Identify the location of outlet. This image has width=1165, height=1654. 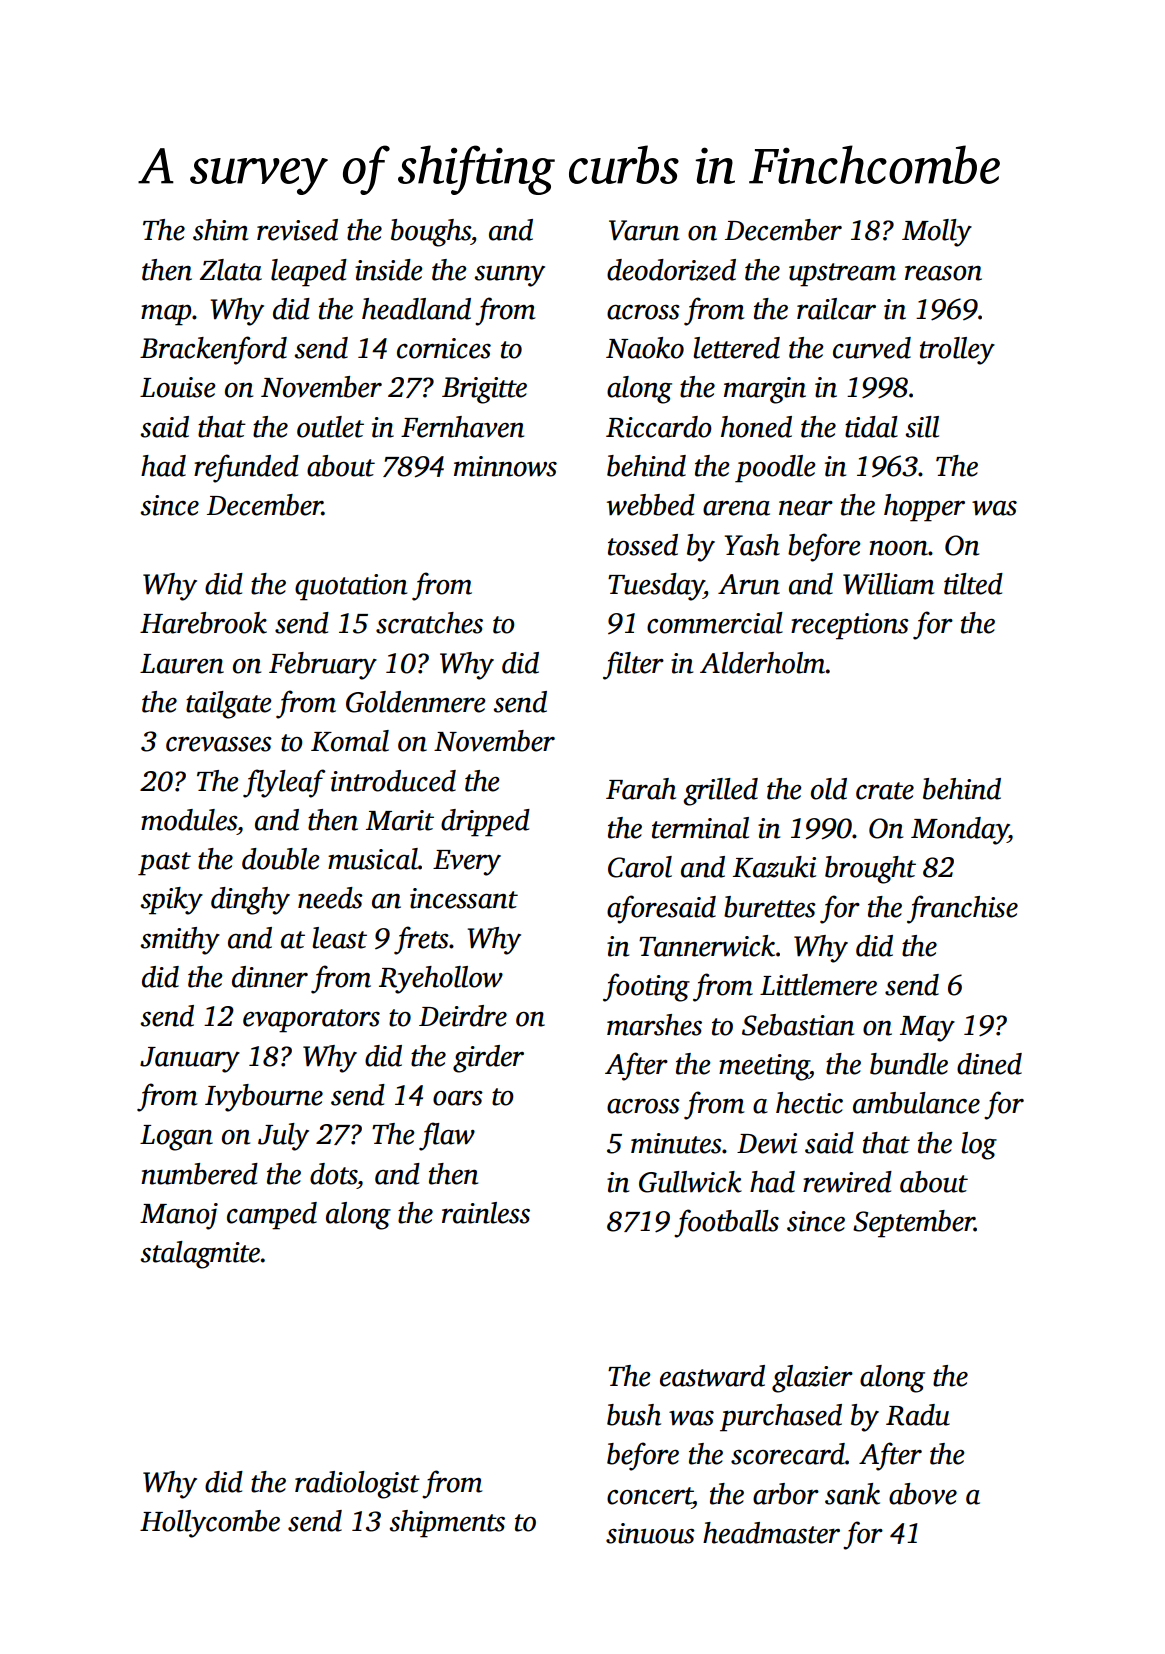
(330, 427).
